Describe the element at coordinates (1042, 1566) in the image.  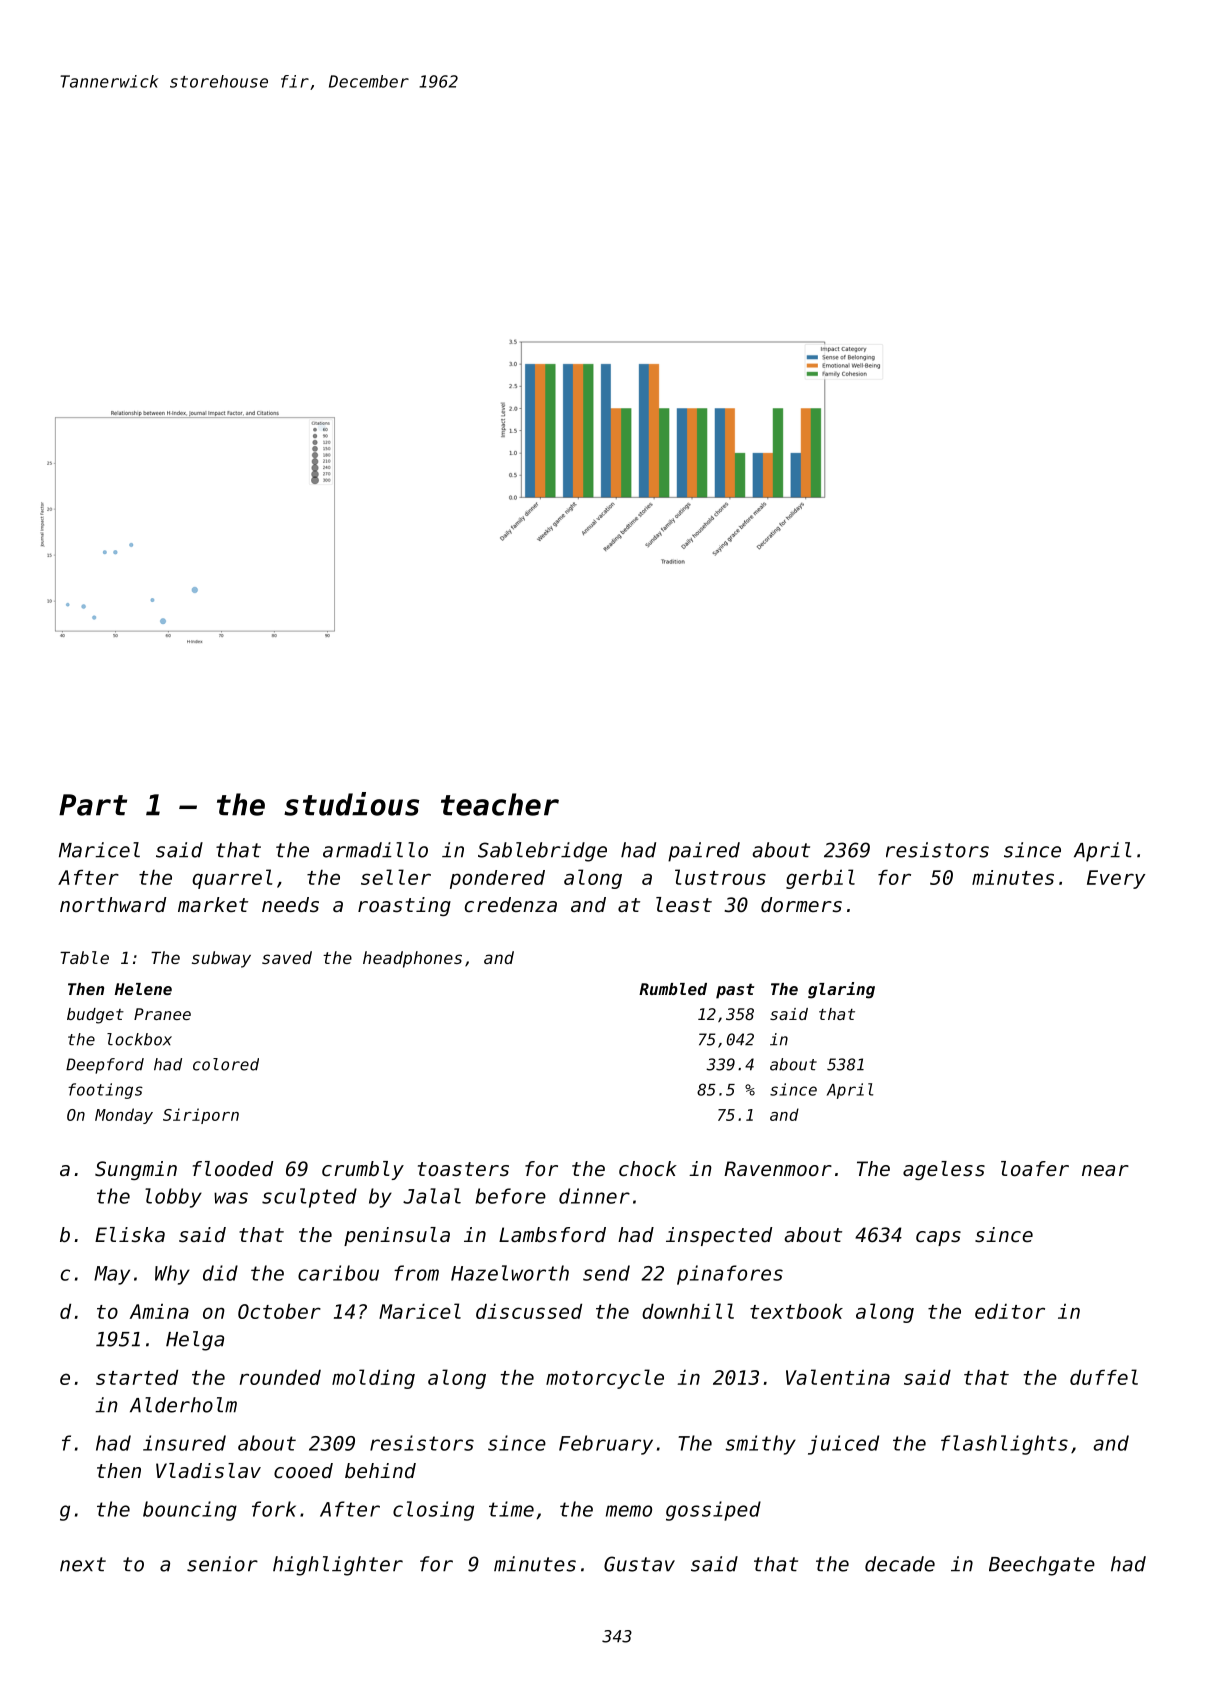
I see `Beechgate` at that location.
